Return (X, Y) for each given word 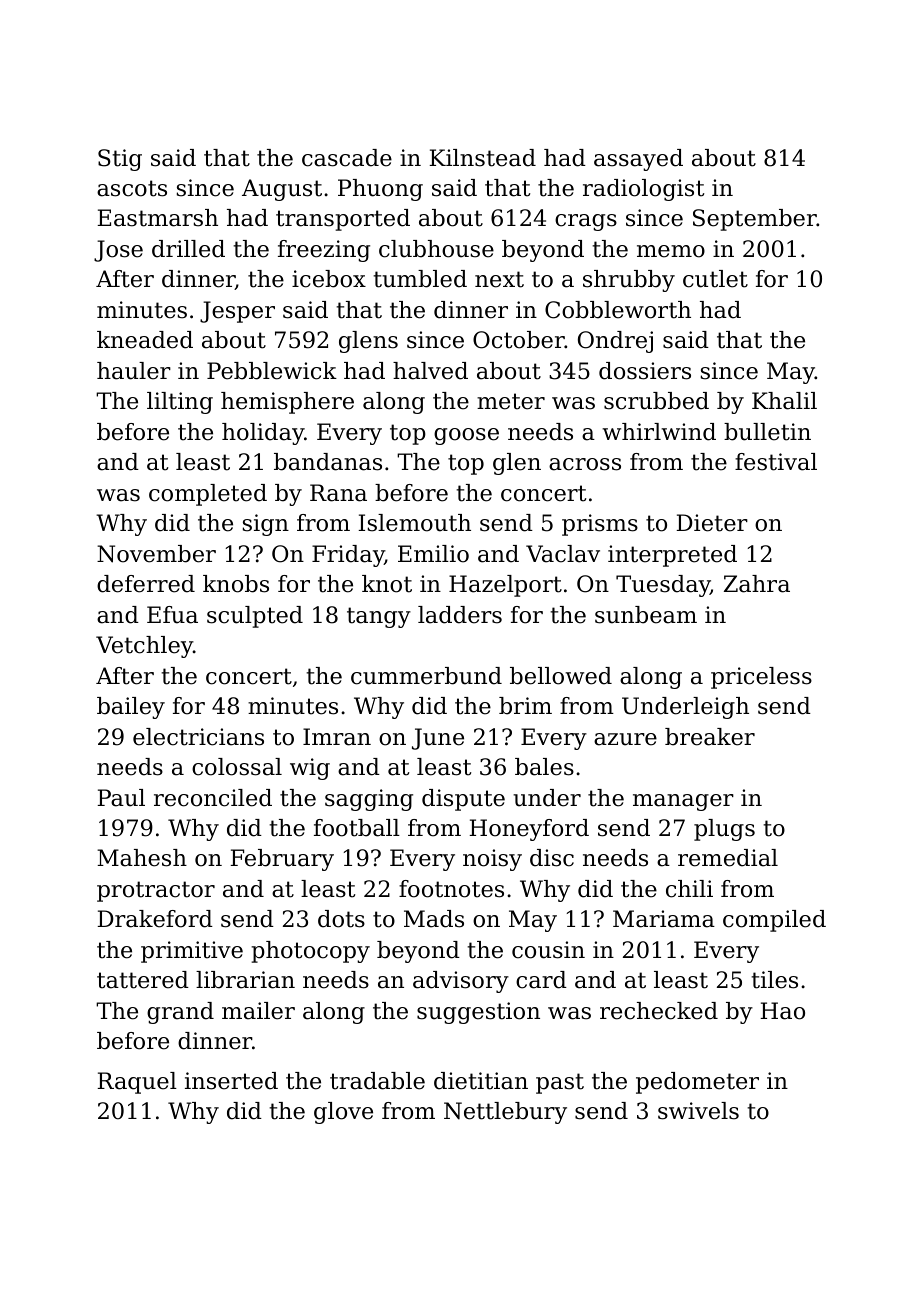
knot (387, 584)
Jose (118, 251)
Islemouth (414, 523)
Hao (782, 1011)
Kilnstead (482, 158)
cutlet (715, 279)
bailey (131, 708)
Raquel (137, 1083)
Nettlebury (505, 1113)
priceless (761, 678)
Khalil (784, 401)
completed (208, 495)
